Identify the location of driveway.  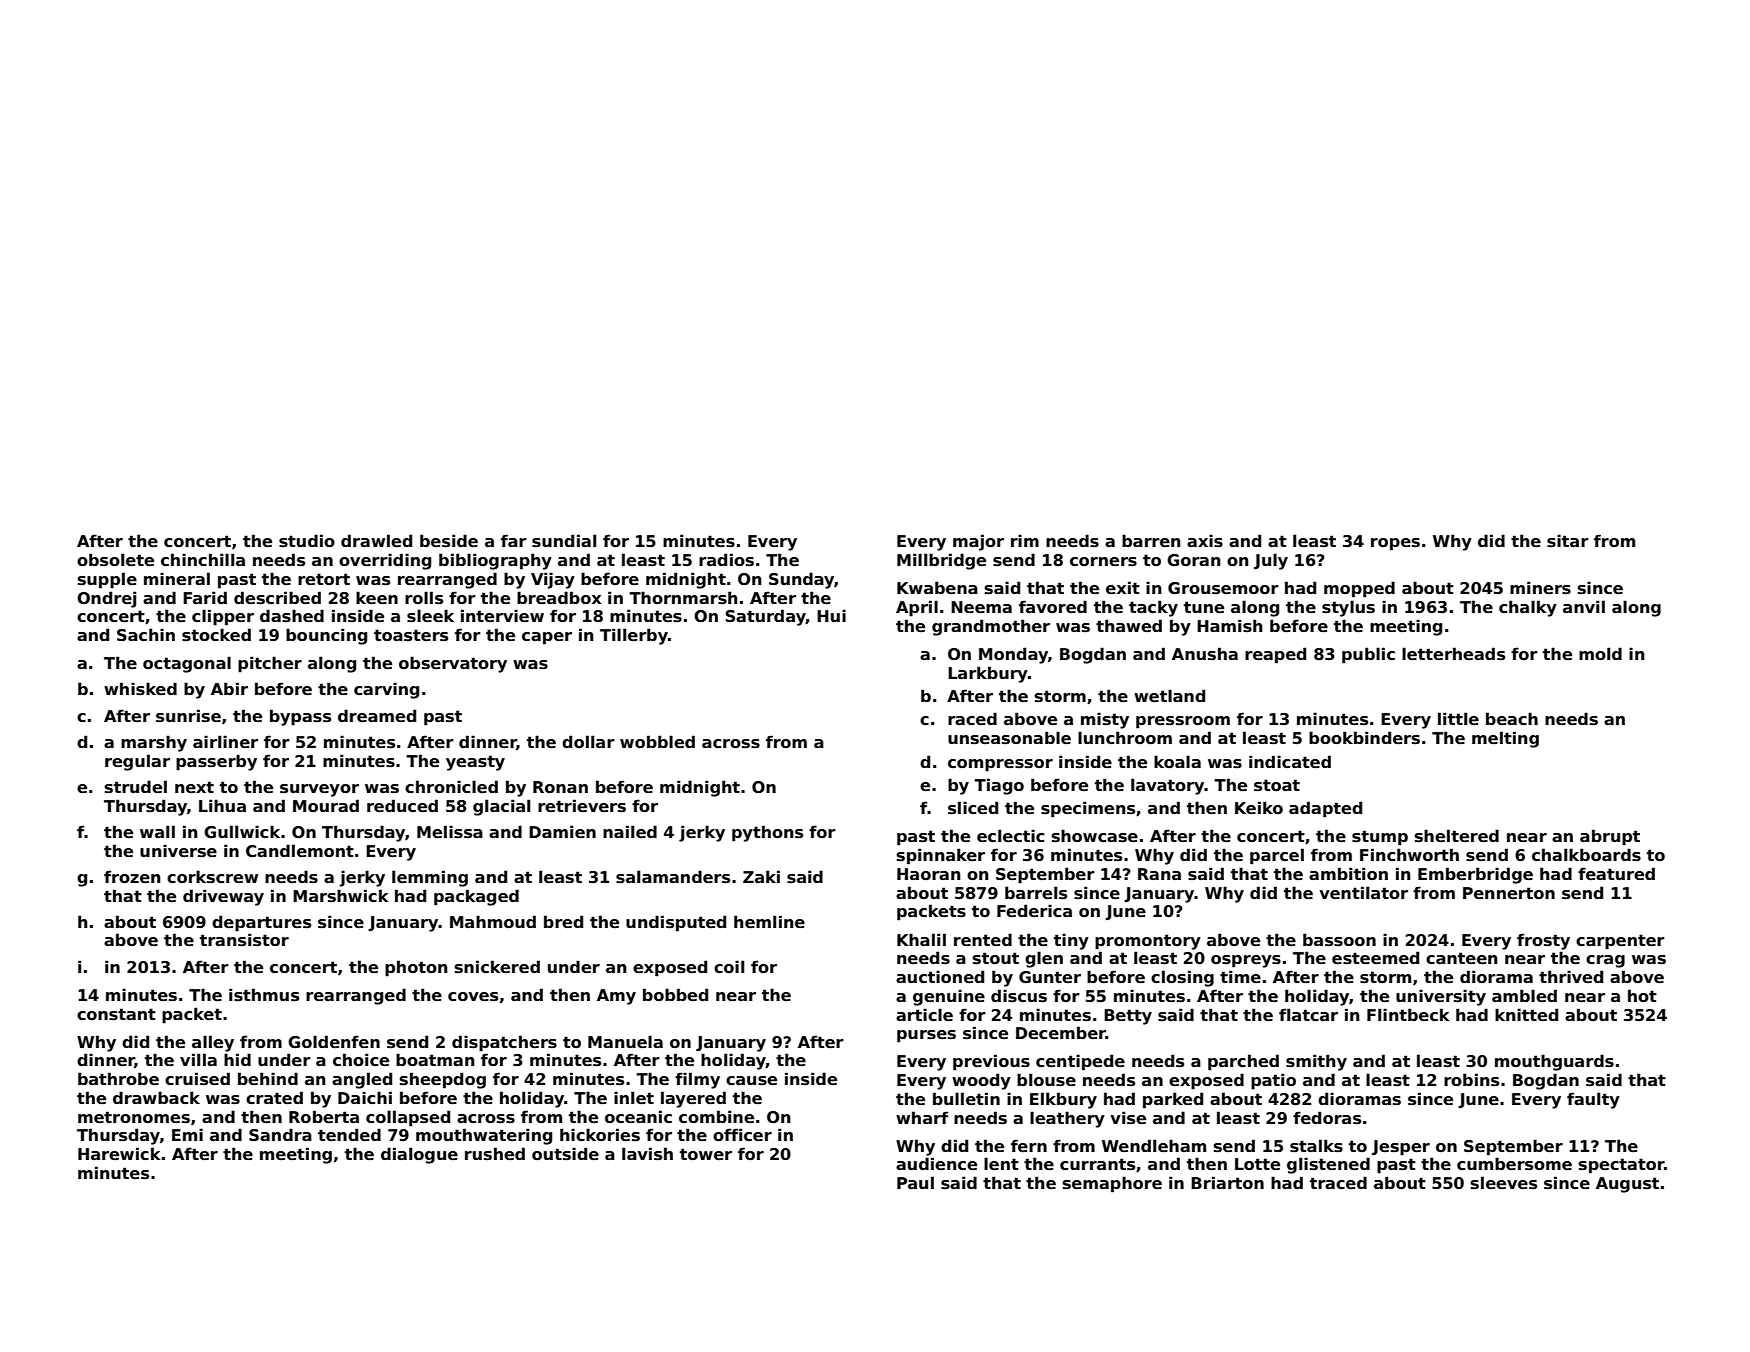
(223, 897).
